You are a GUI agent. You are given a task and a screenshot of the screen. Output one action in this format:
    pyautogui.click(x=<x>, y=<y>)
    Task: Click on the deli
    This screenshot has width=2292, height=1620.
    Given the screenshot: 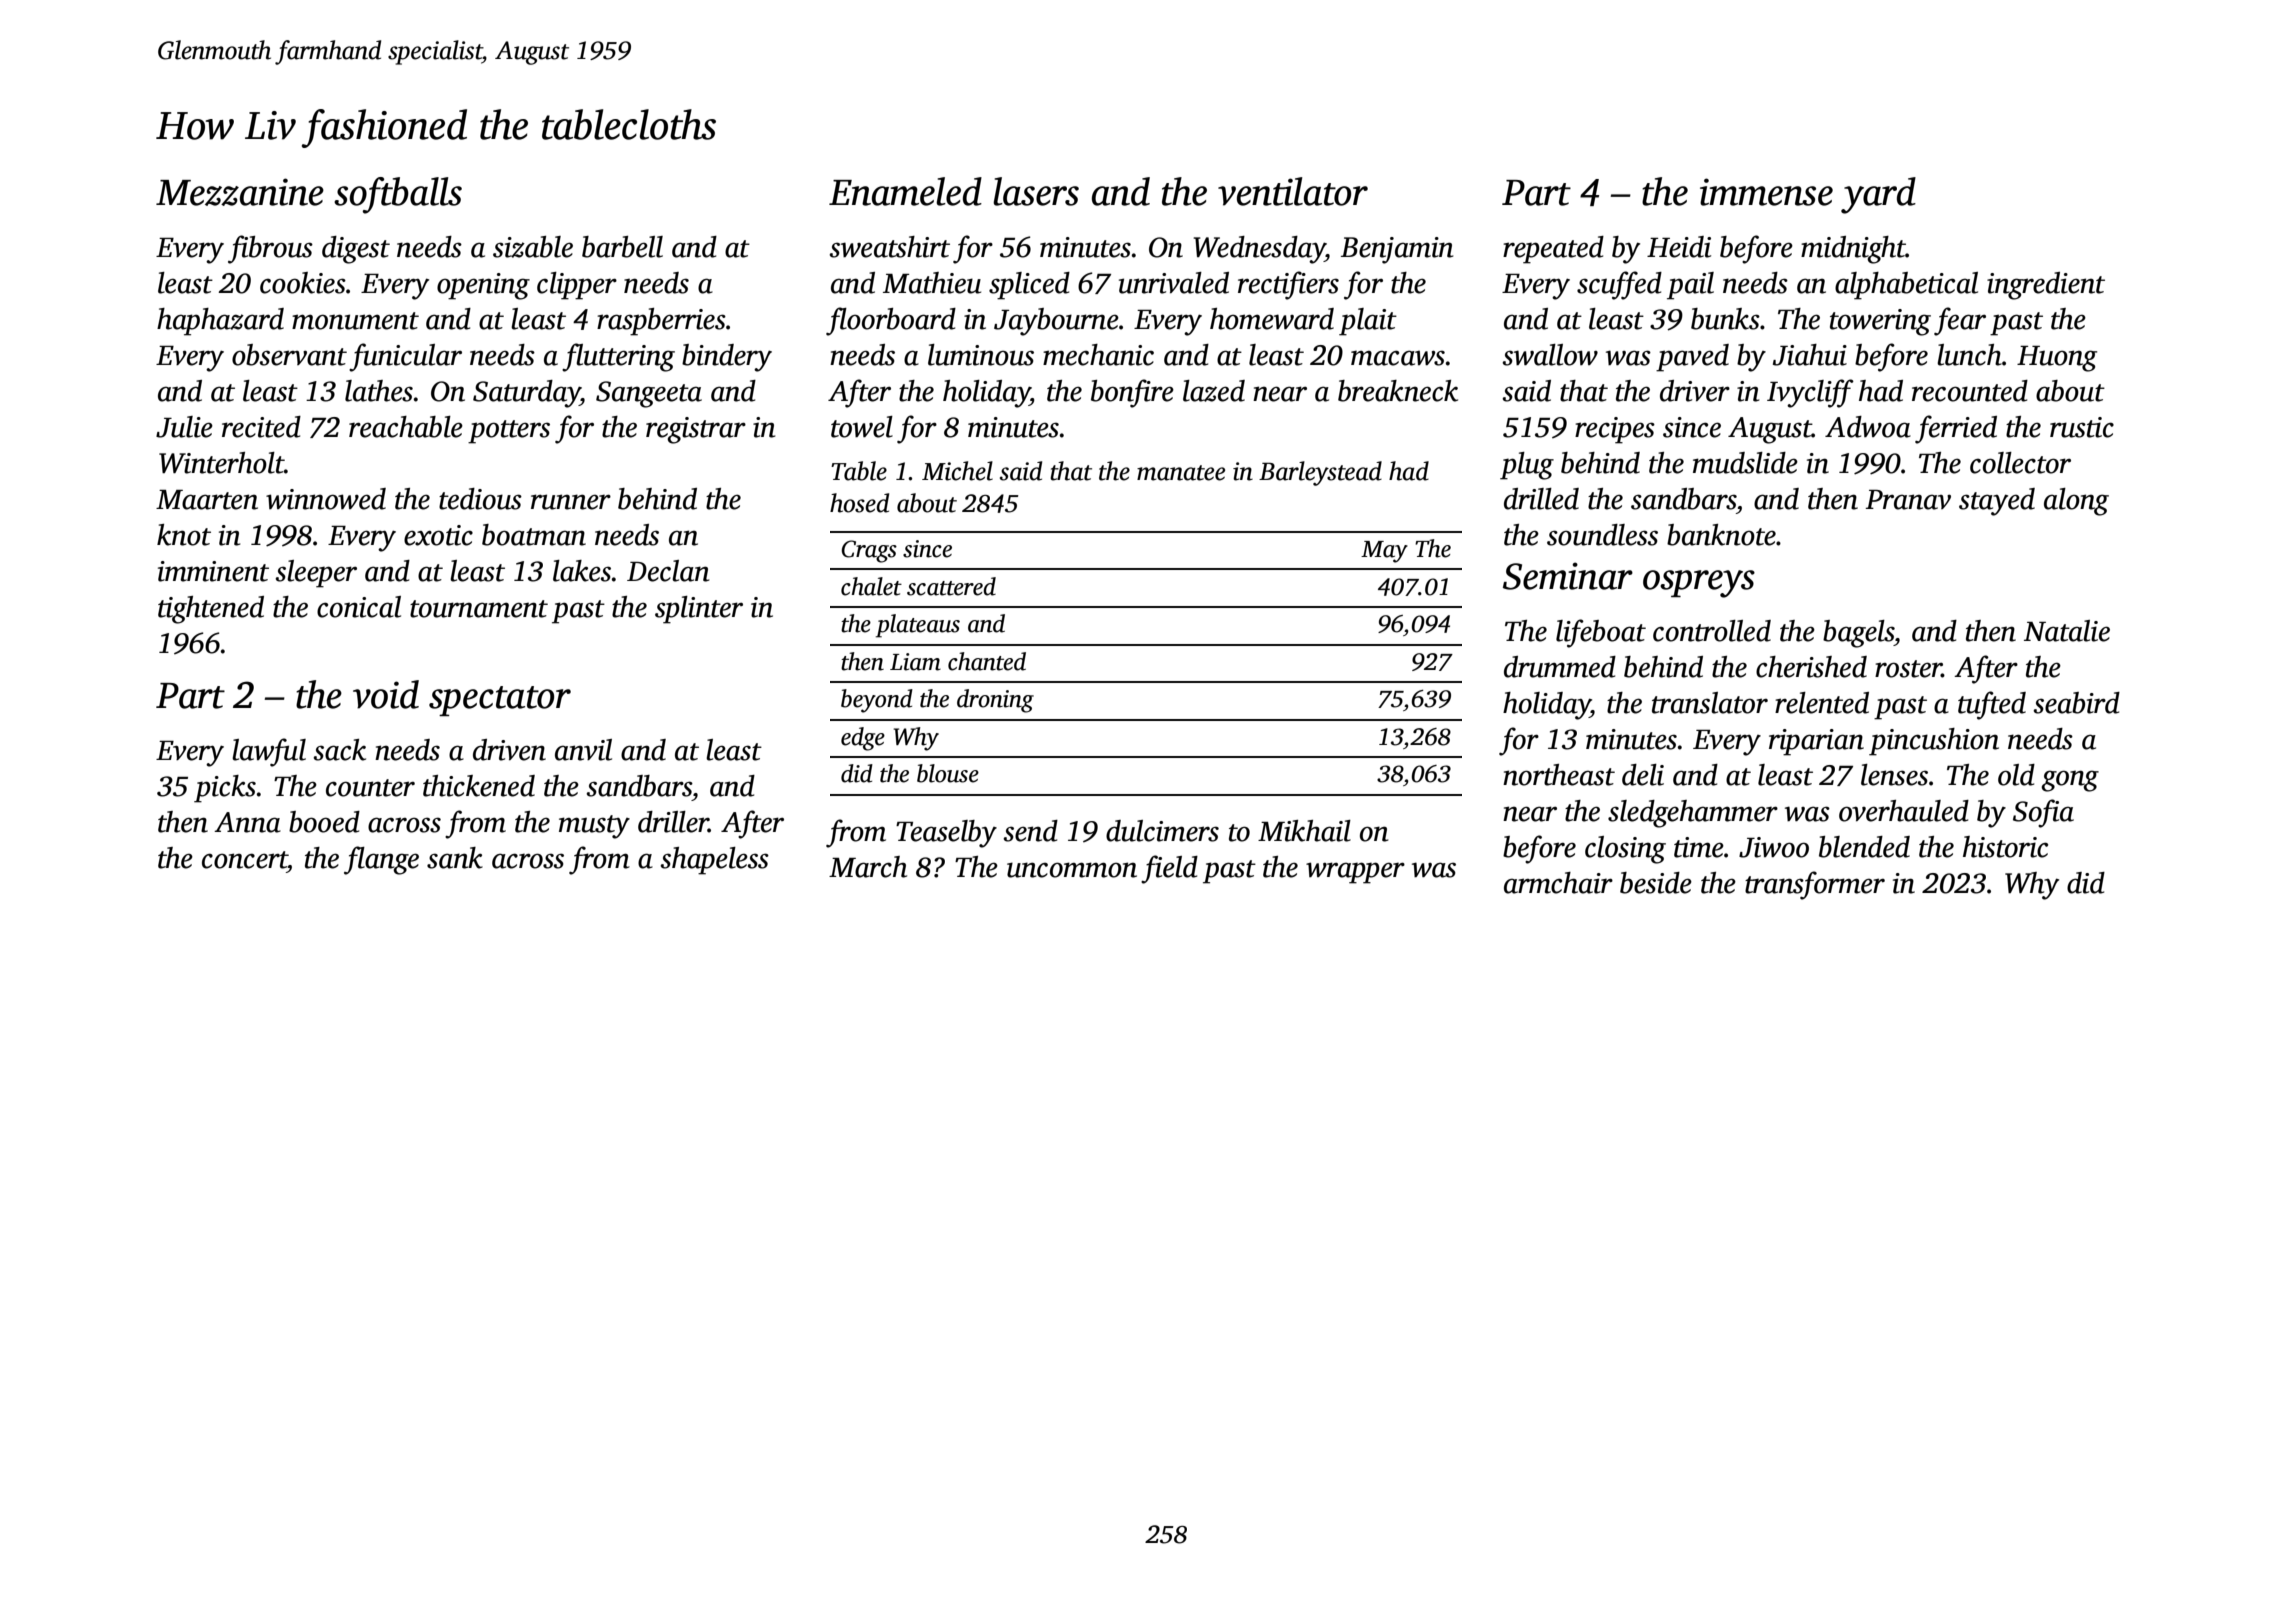 What is the action you would take?
    pyautogui.click(x=1643, y=775)
